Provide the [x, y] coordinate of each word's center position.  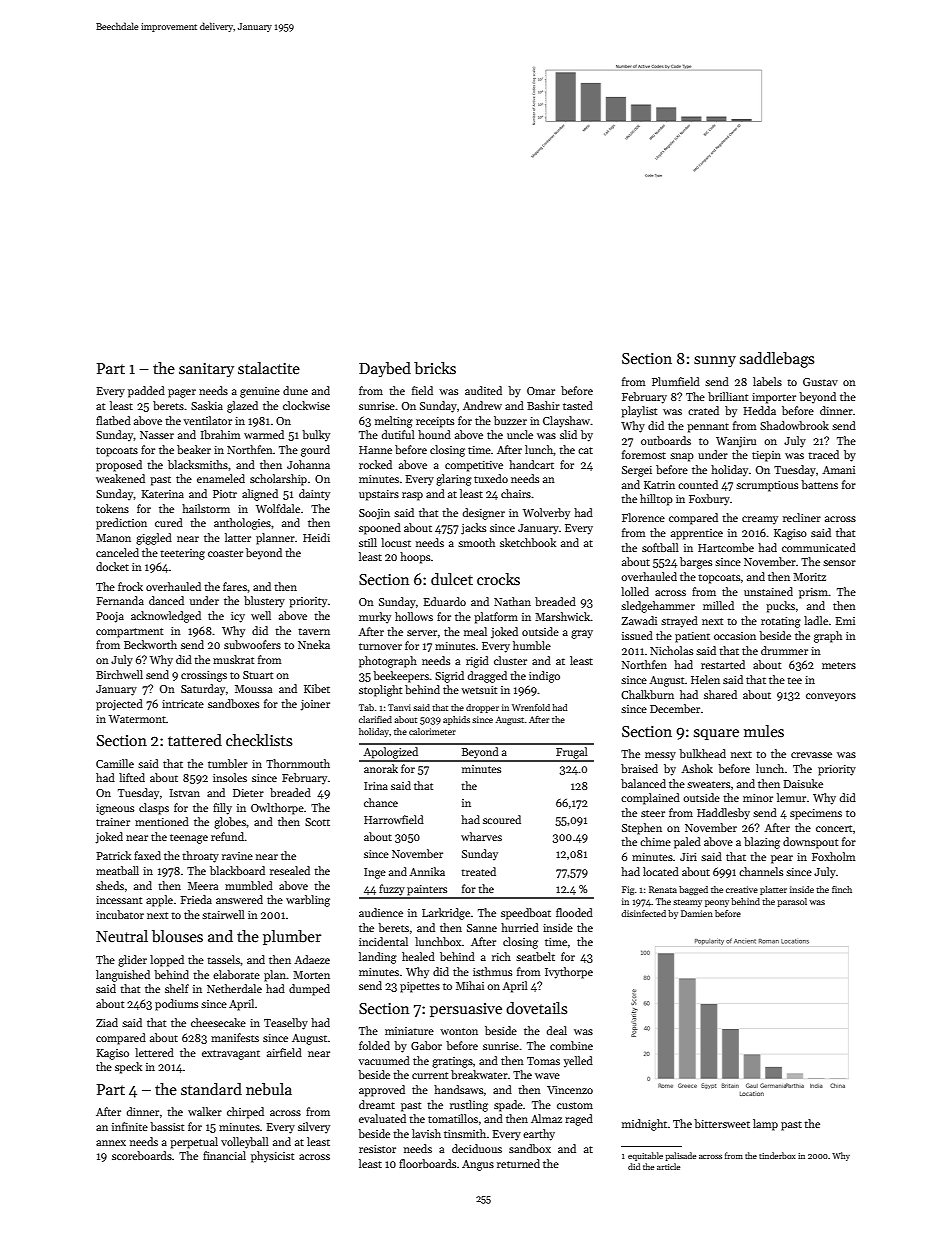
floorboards [427, 1163]
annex [111, 1143]
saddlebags [777, 360]
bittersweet [722, 1123]
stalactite [269, 368]
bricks [435, 368]
